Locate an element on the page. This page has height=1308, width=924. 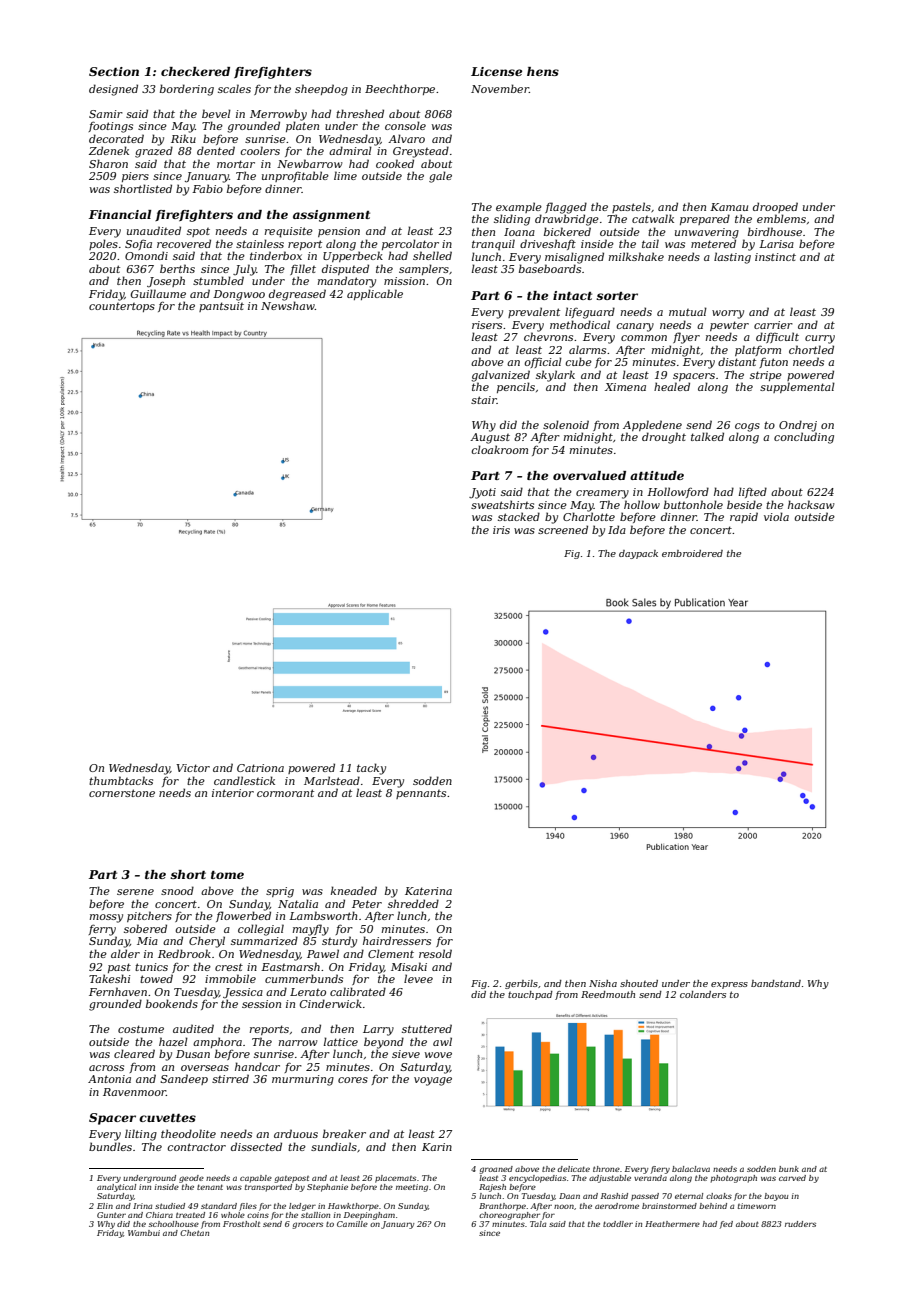
pennants is located at coordinates (421, 794).
